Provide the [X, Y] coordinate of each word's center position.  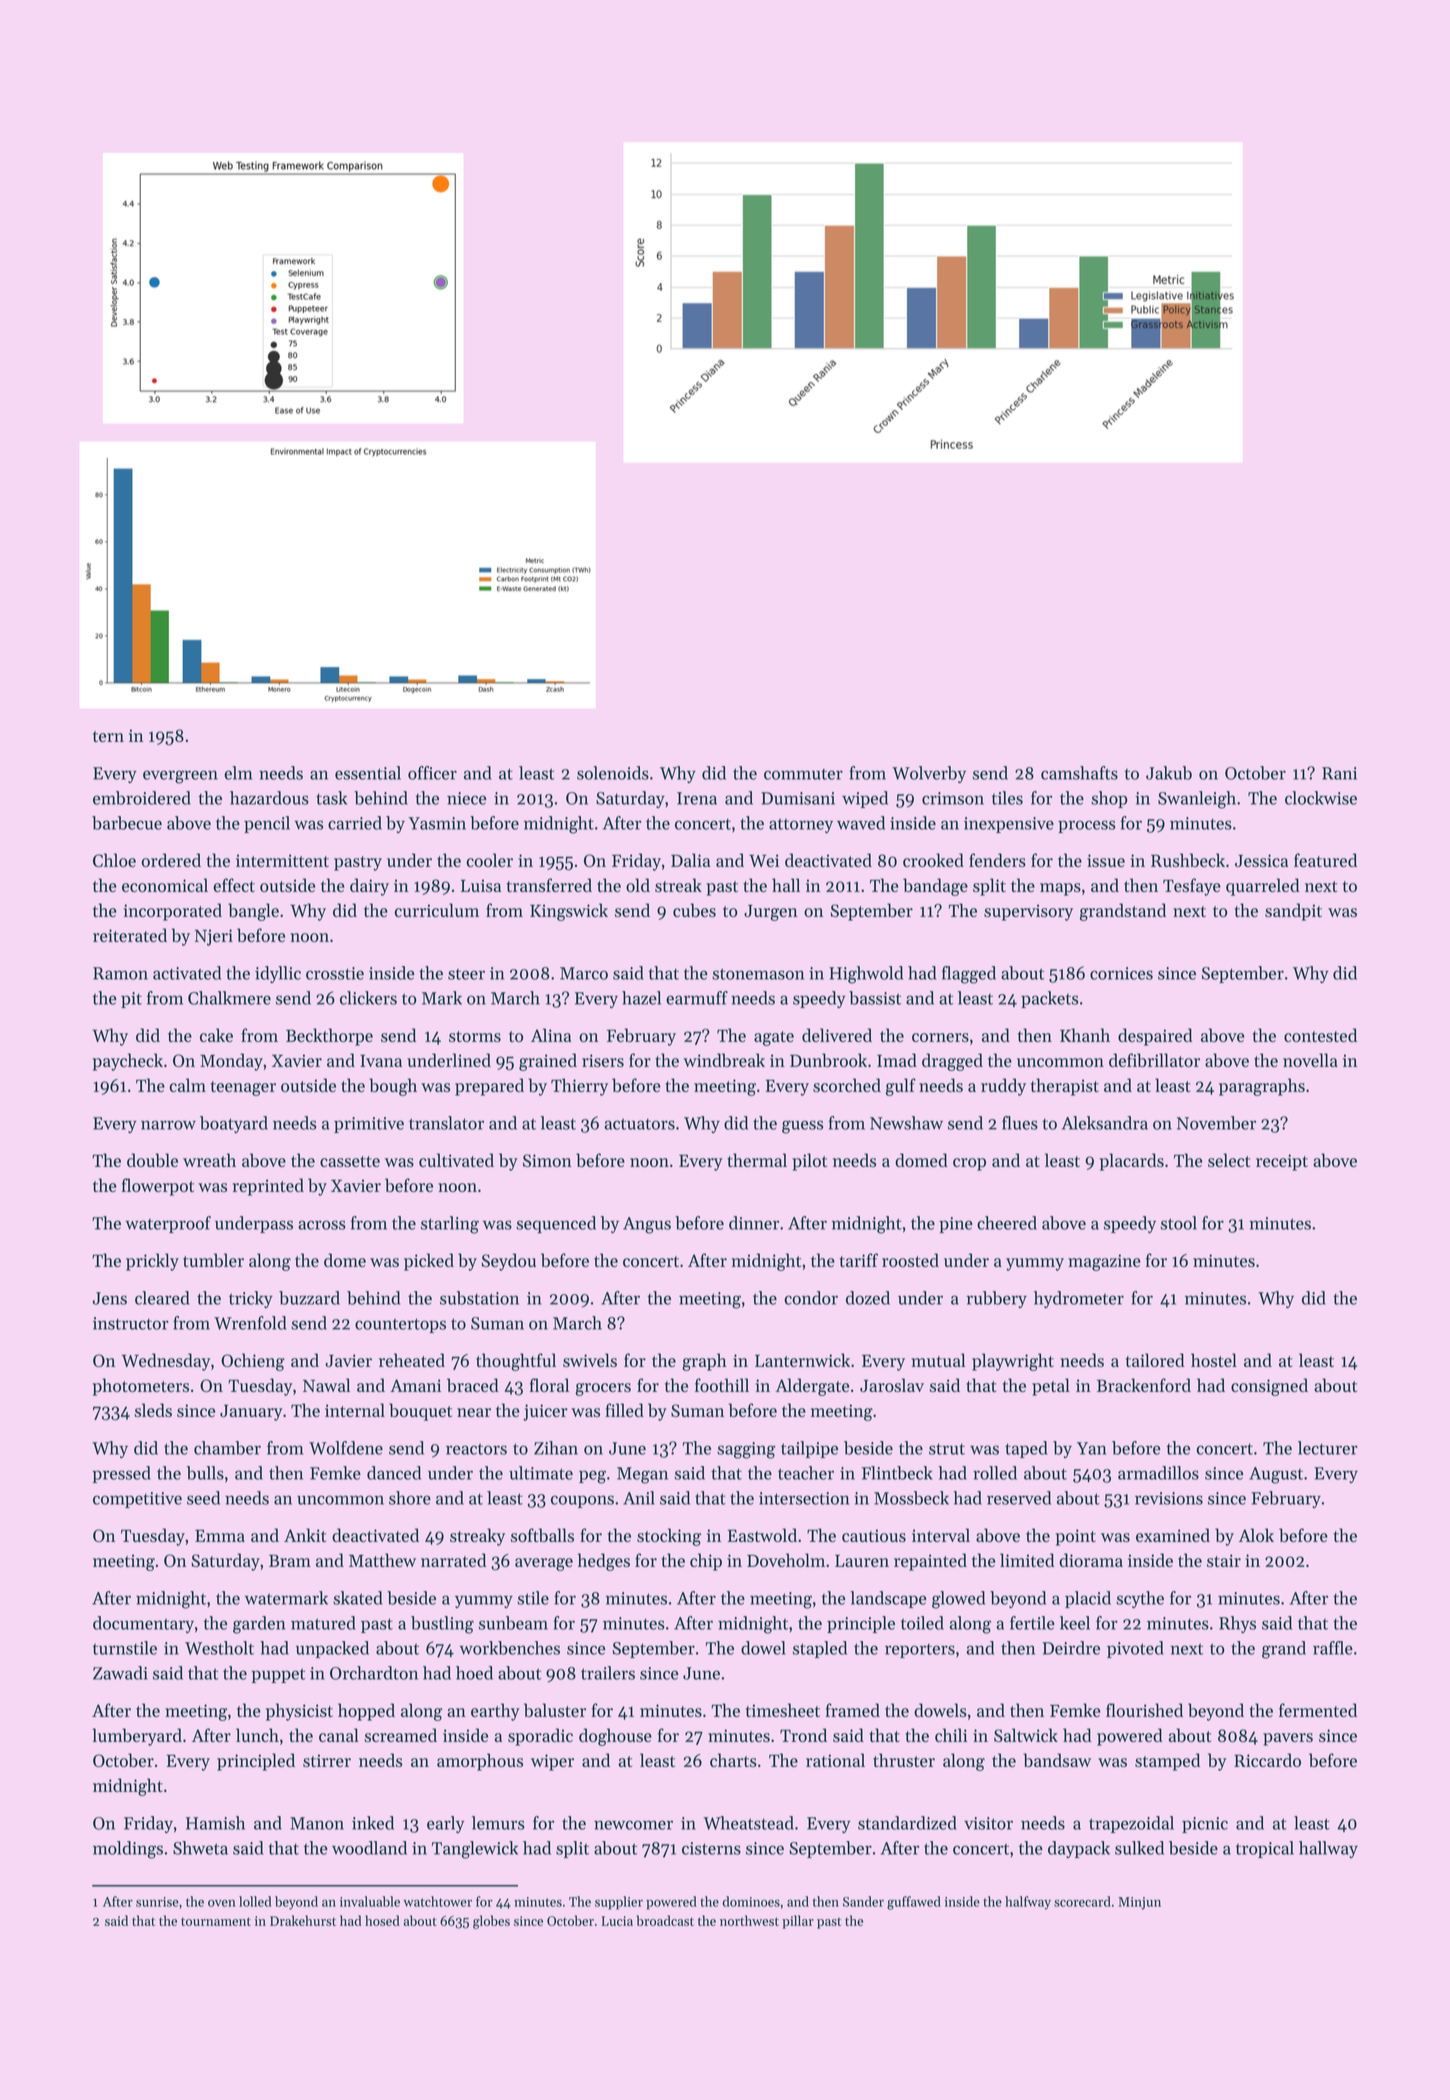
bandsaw [1057, 1760]
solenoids [613, 773]
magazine [1104, 1262]
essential [368, 773]
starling [450, 1225]
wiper [552, 1762]
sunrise [157, 1902]
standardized [907, 1823]
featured [1325, 860]
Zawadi [120, 1673]
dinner [754, 1223]
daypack [1079, 1849]
